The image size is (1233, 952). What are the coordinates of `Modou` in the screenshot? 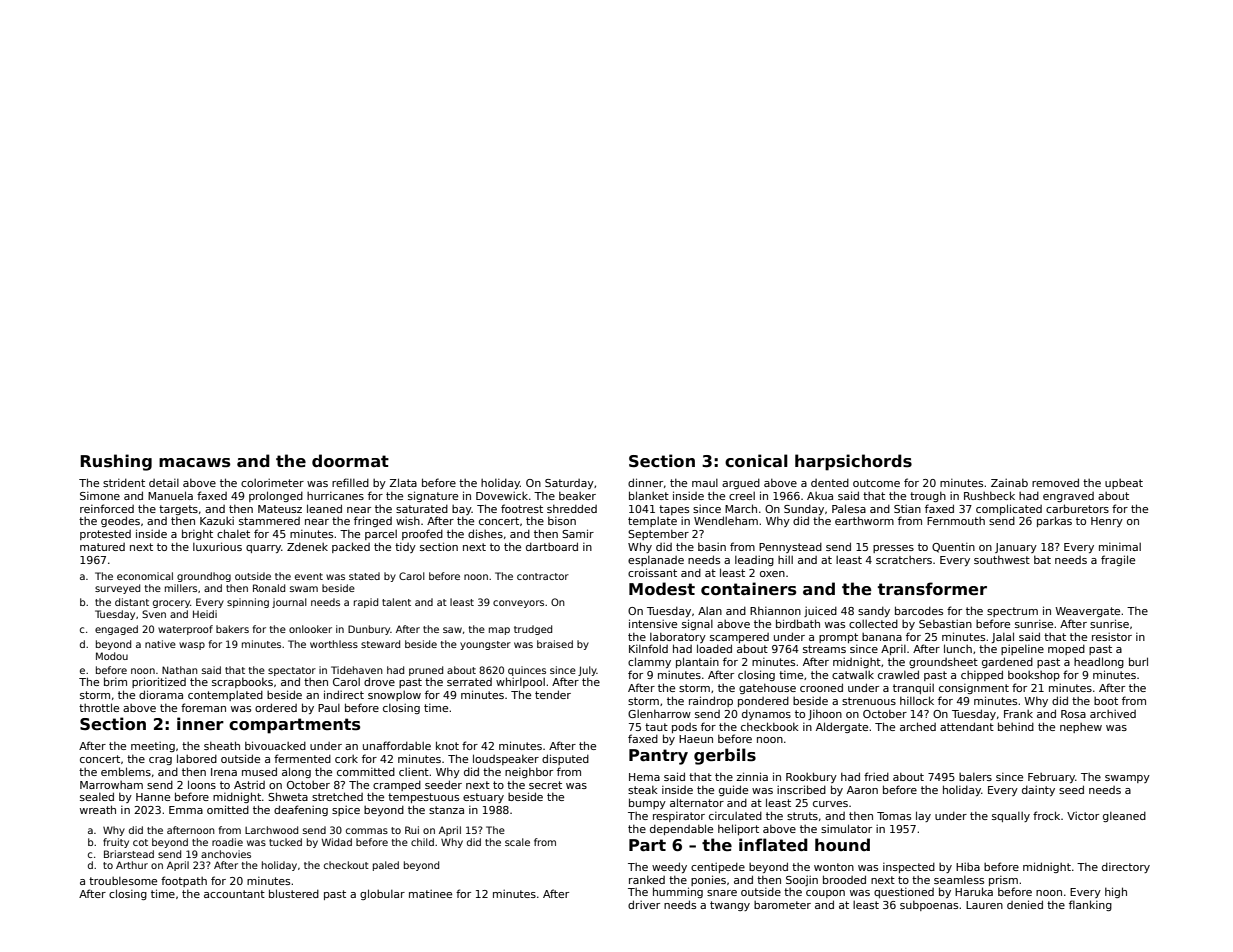 It's located at (112, 656).
